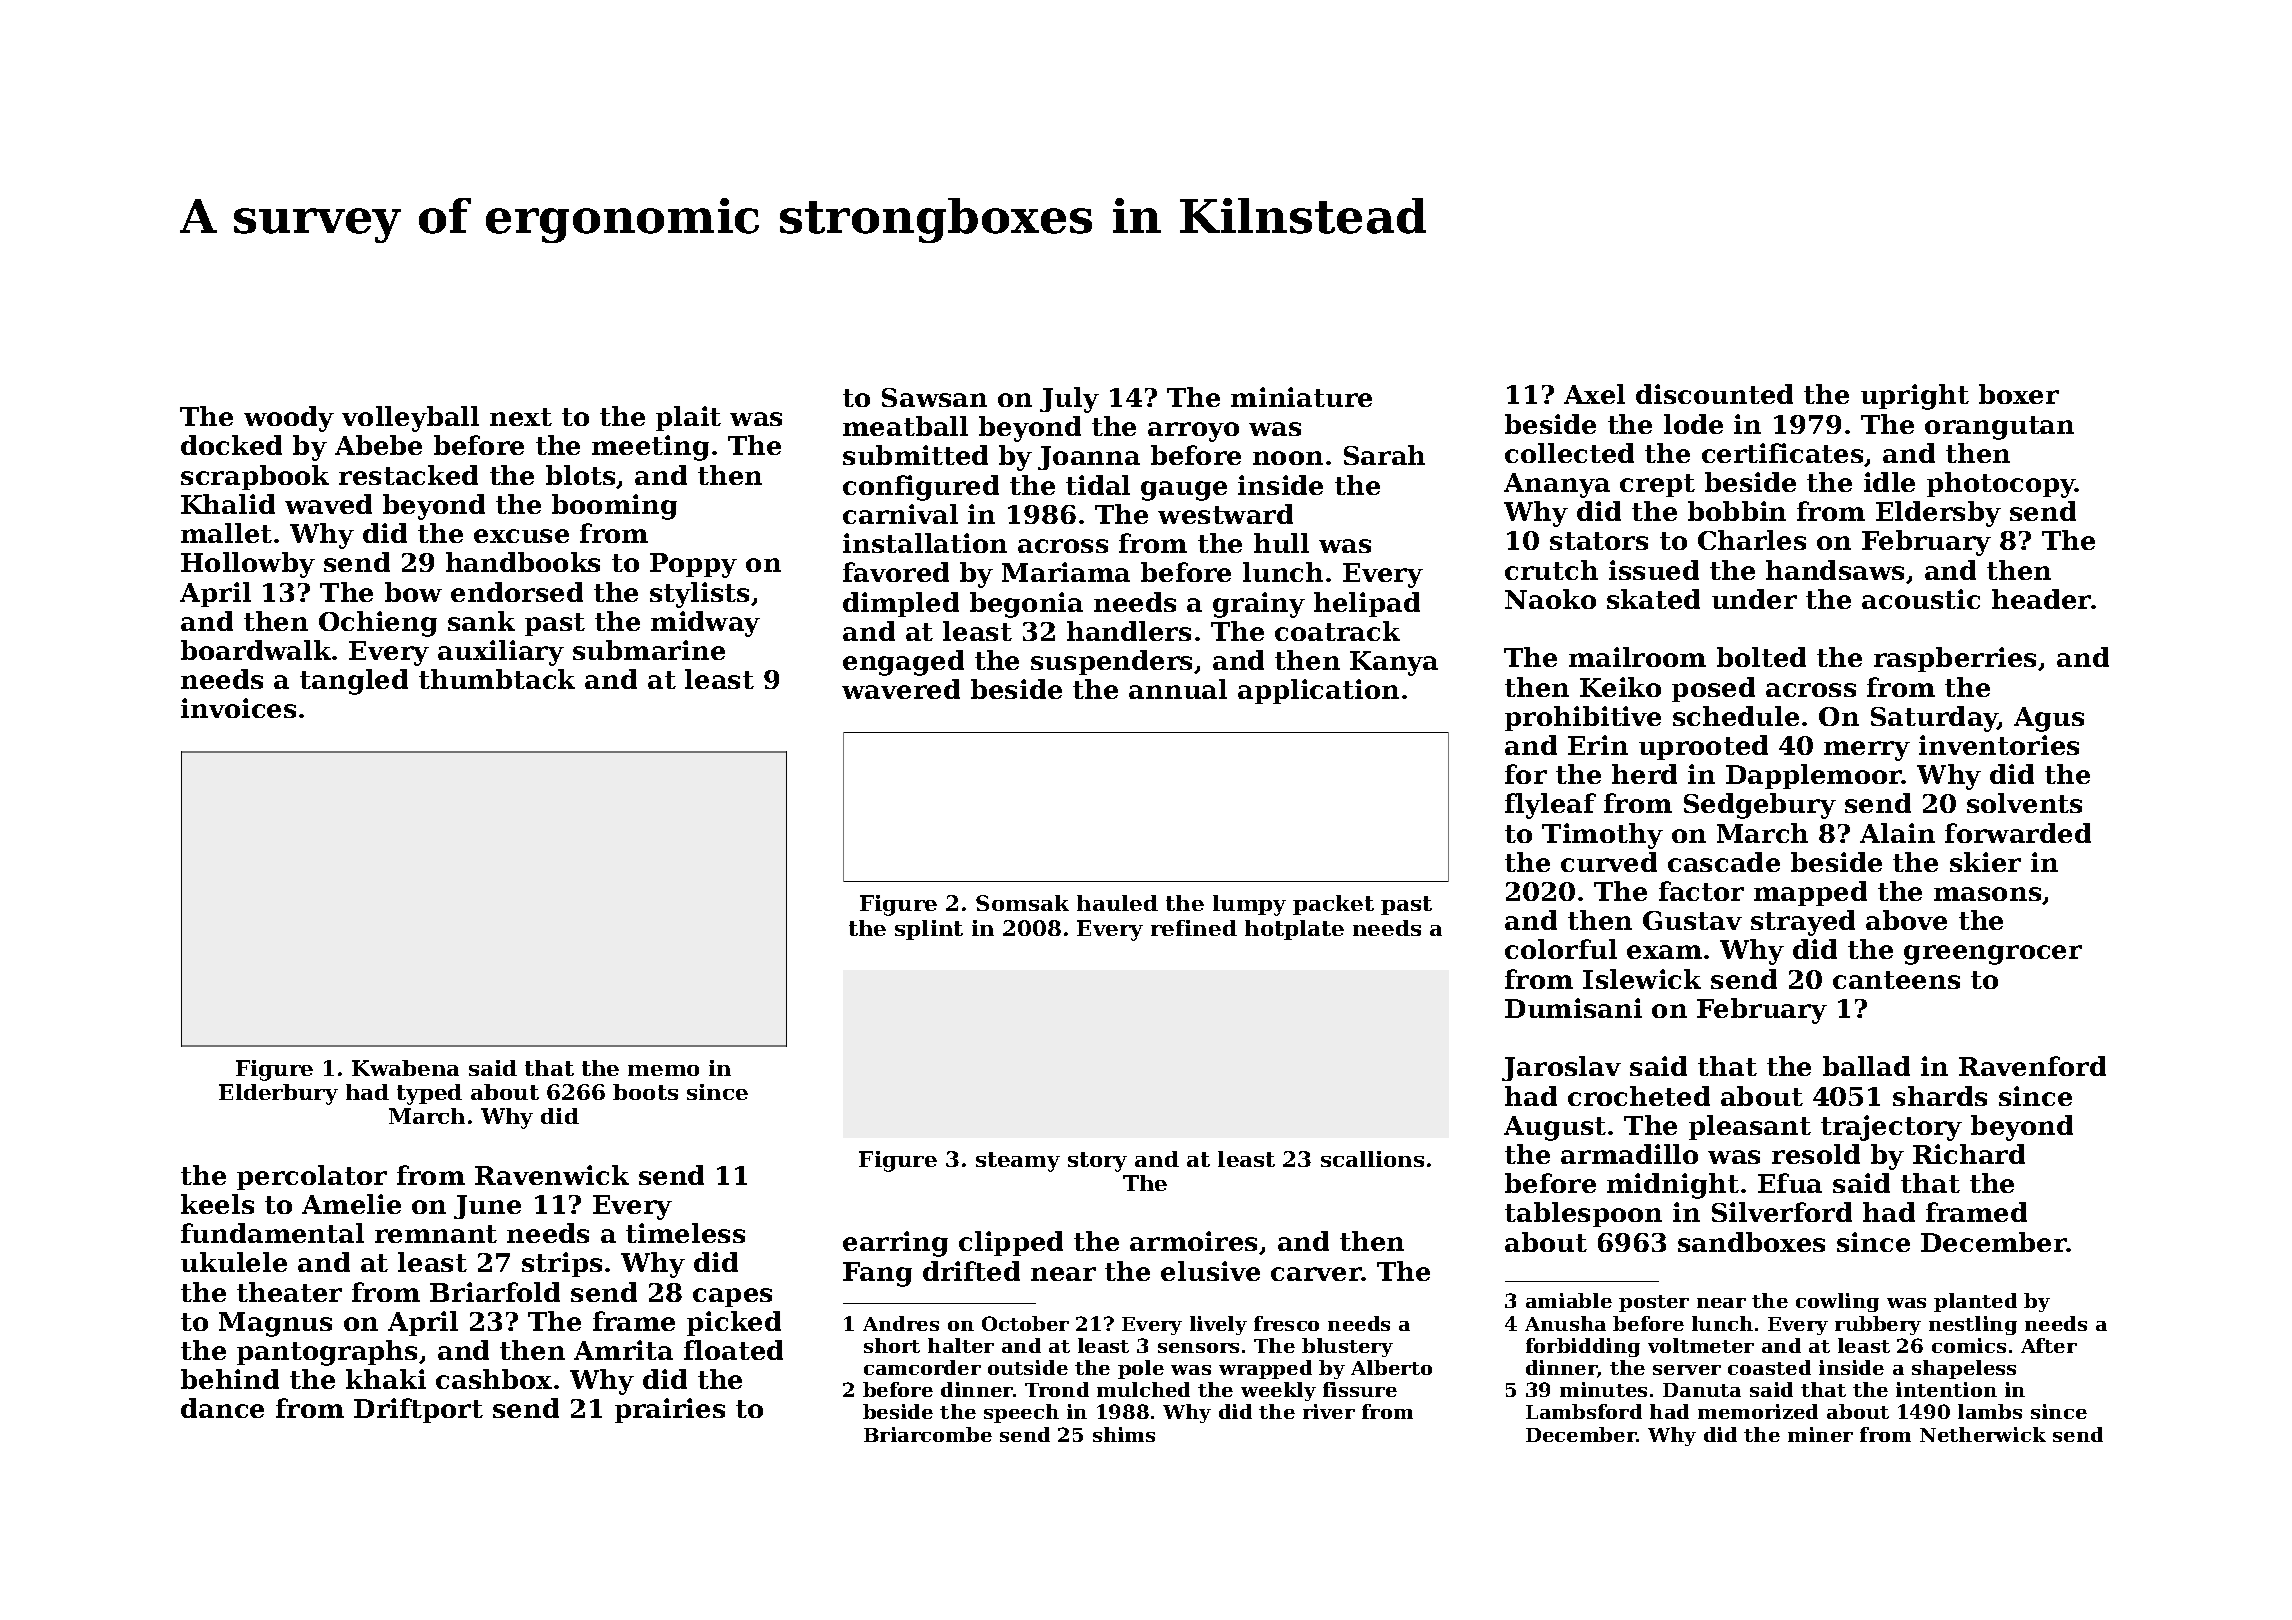 Image resolution: width=2292 pixels, height=1620 pixels. Describe the element at coordinates (405, 1068) in the image. I see `Kwabena` at that location.
